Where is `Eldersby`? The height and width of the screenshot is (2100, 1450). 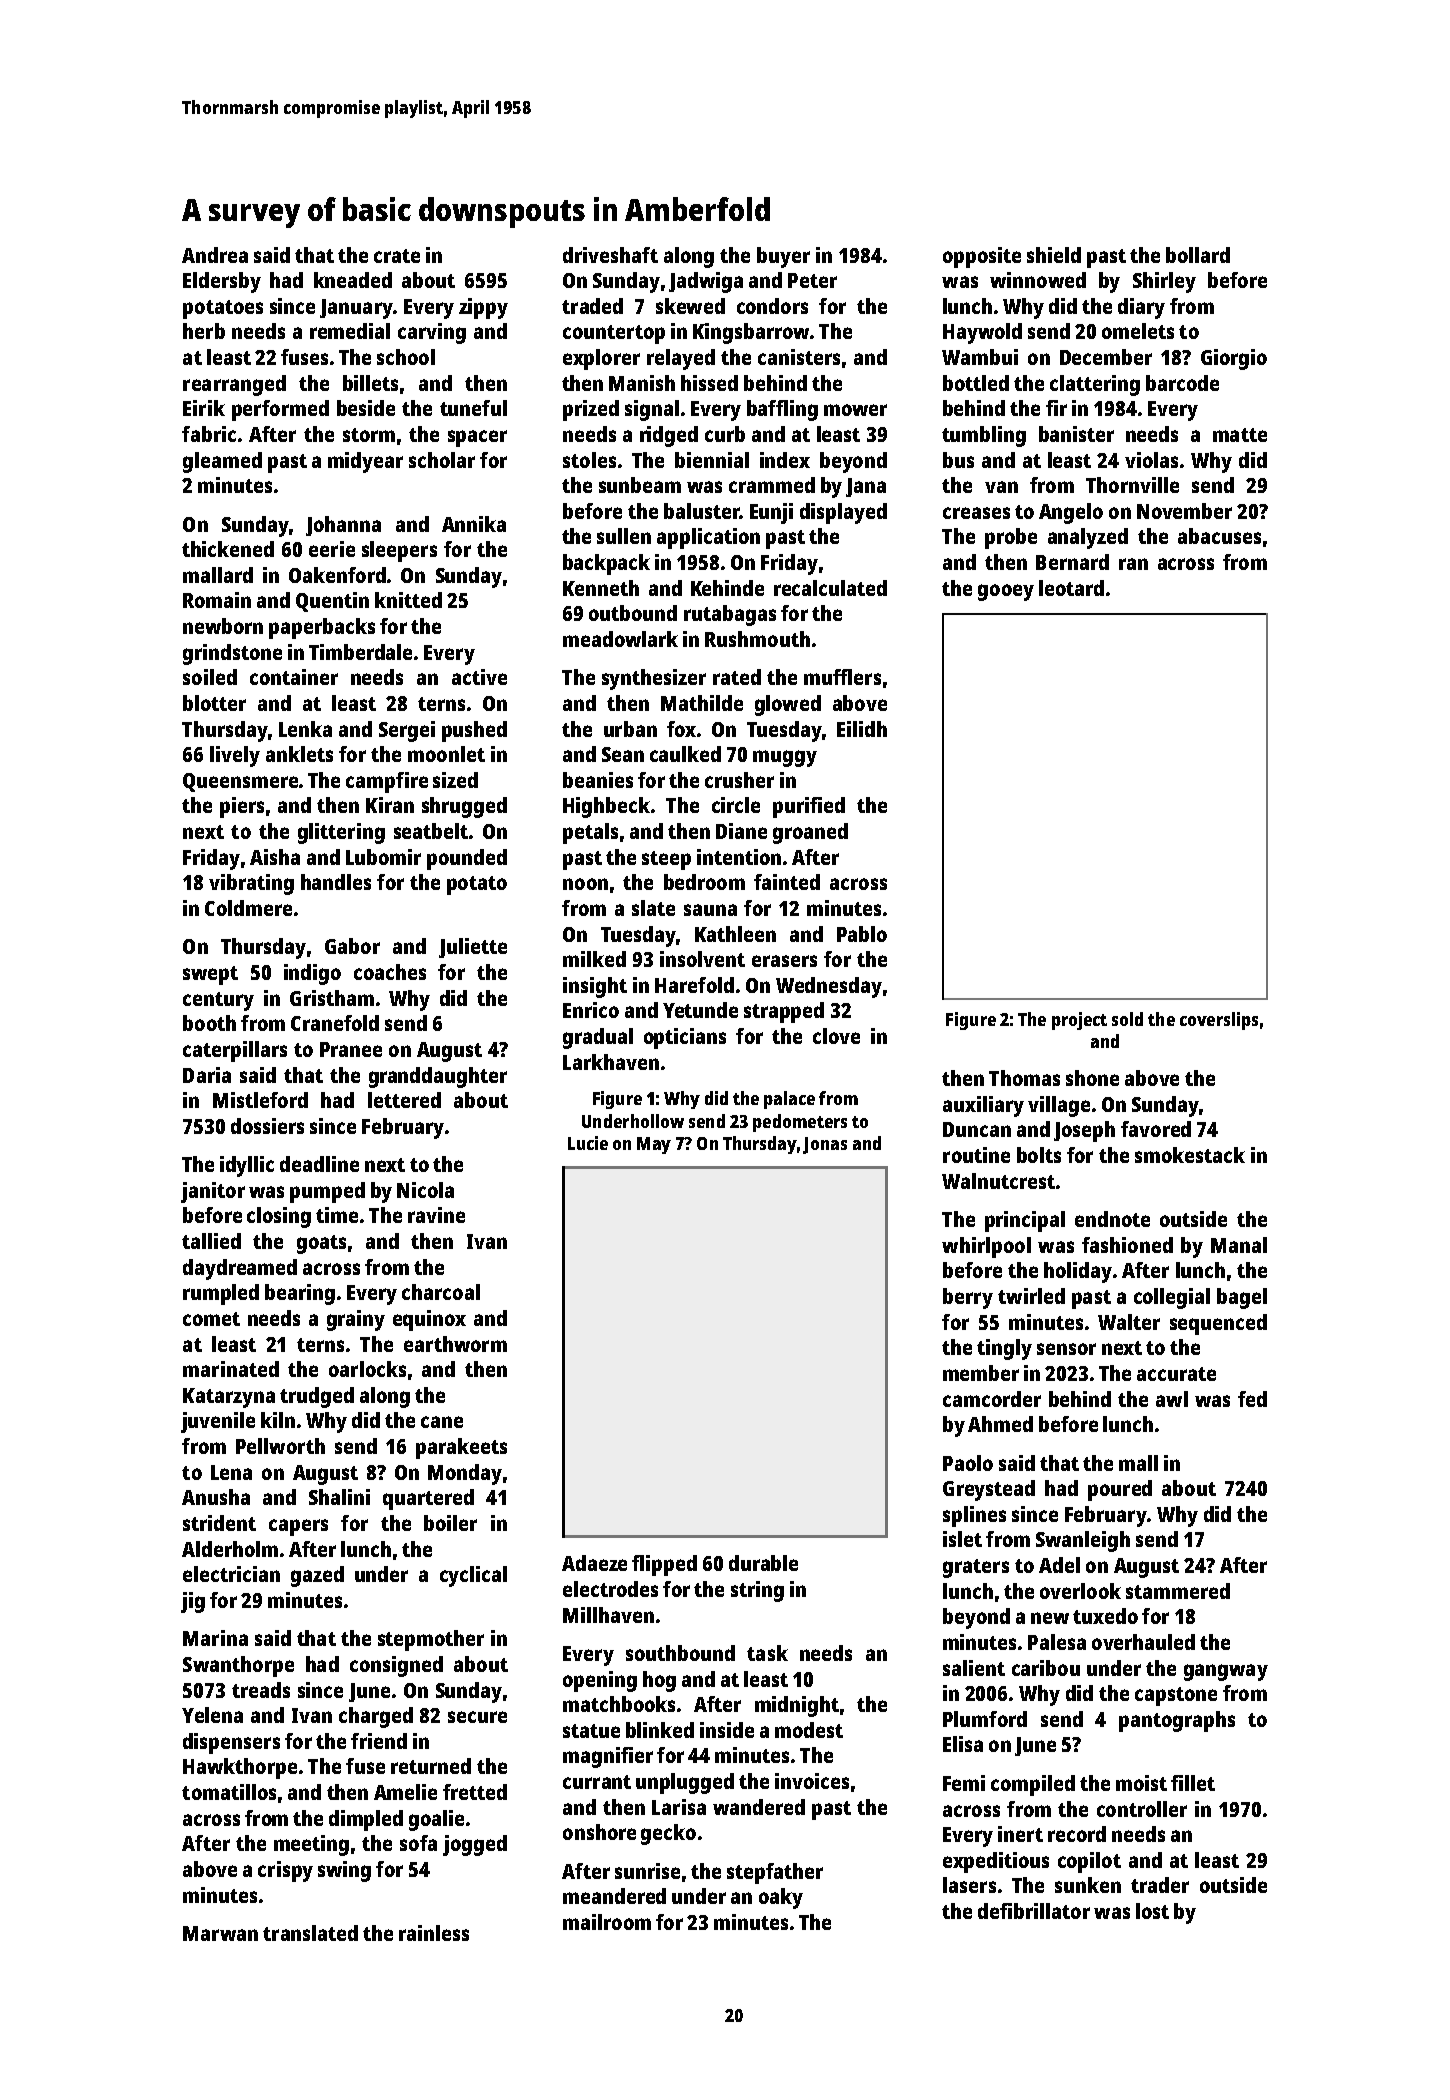
Eldersby is located at coordinates (222, 282).
